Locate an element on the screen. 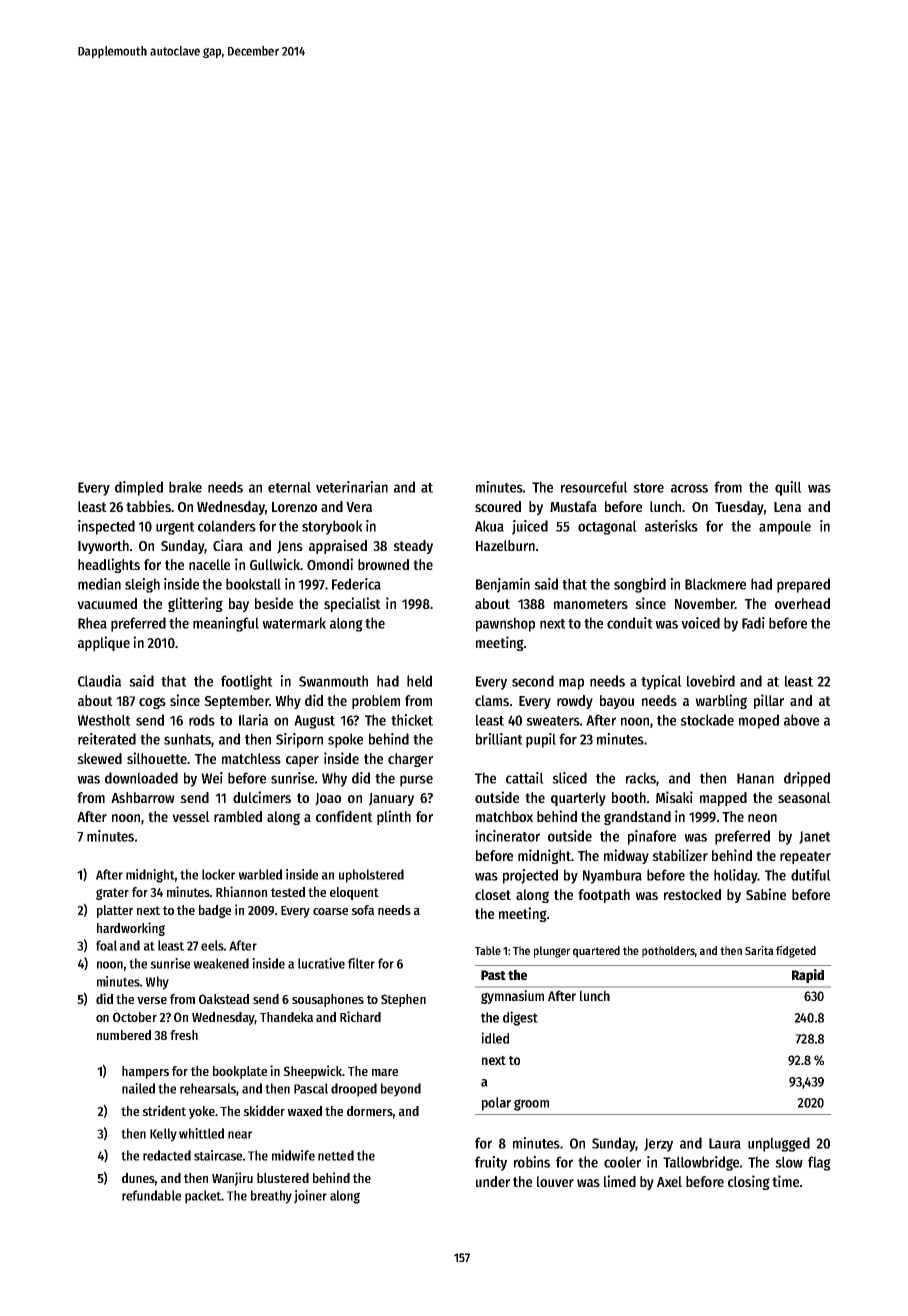 This screenshot has width=908, height=1316. dimpled is located at coordinates (139, 488).
